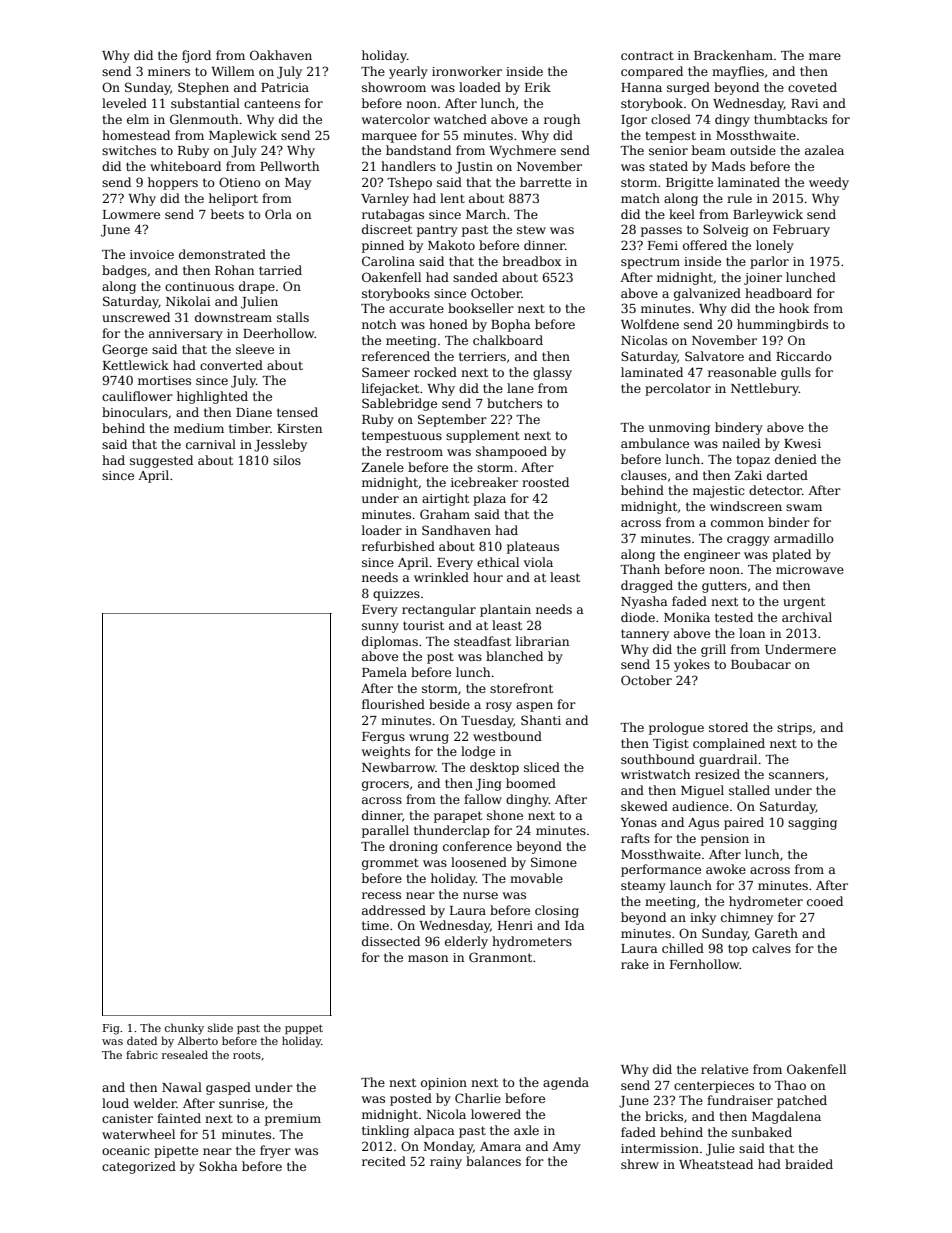 The height and width of the page is (1233, 952). Describe the element at coordinates (733, 55) in the page. I see `Brackenham` at that location.
